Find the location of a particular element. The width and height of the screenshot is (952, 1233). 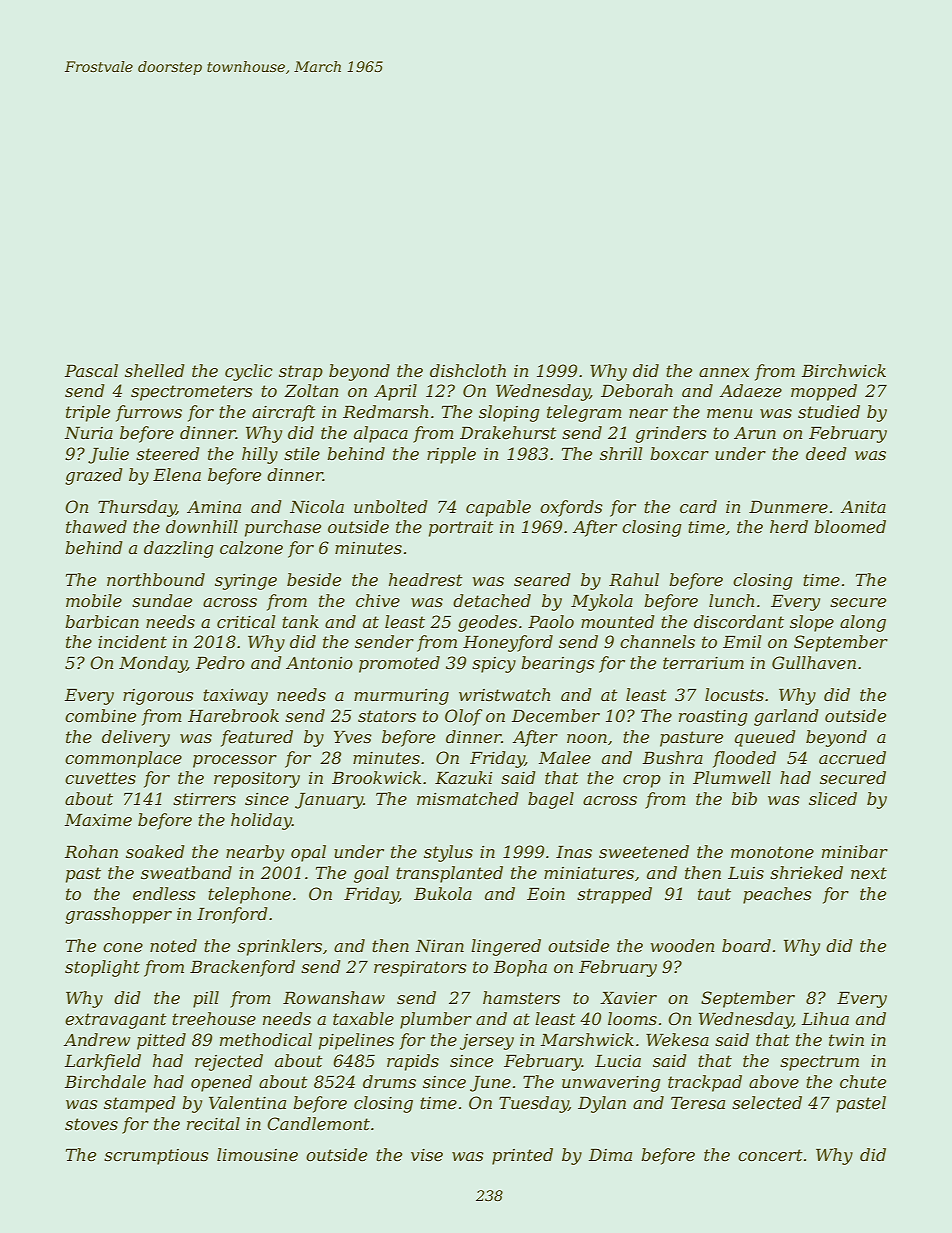

Harebrook is located at coordinates (233, 715).
